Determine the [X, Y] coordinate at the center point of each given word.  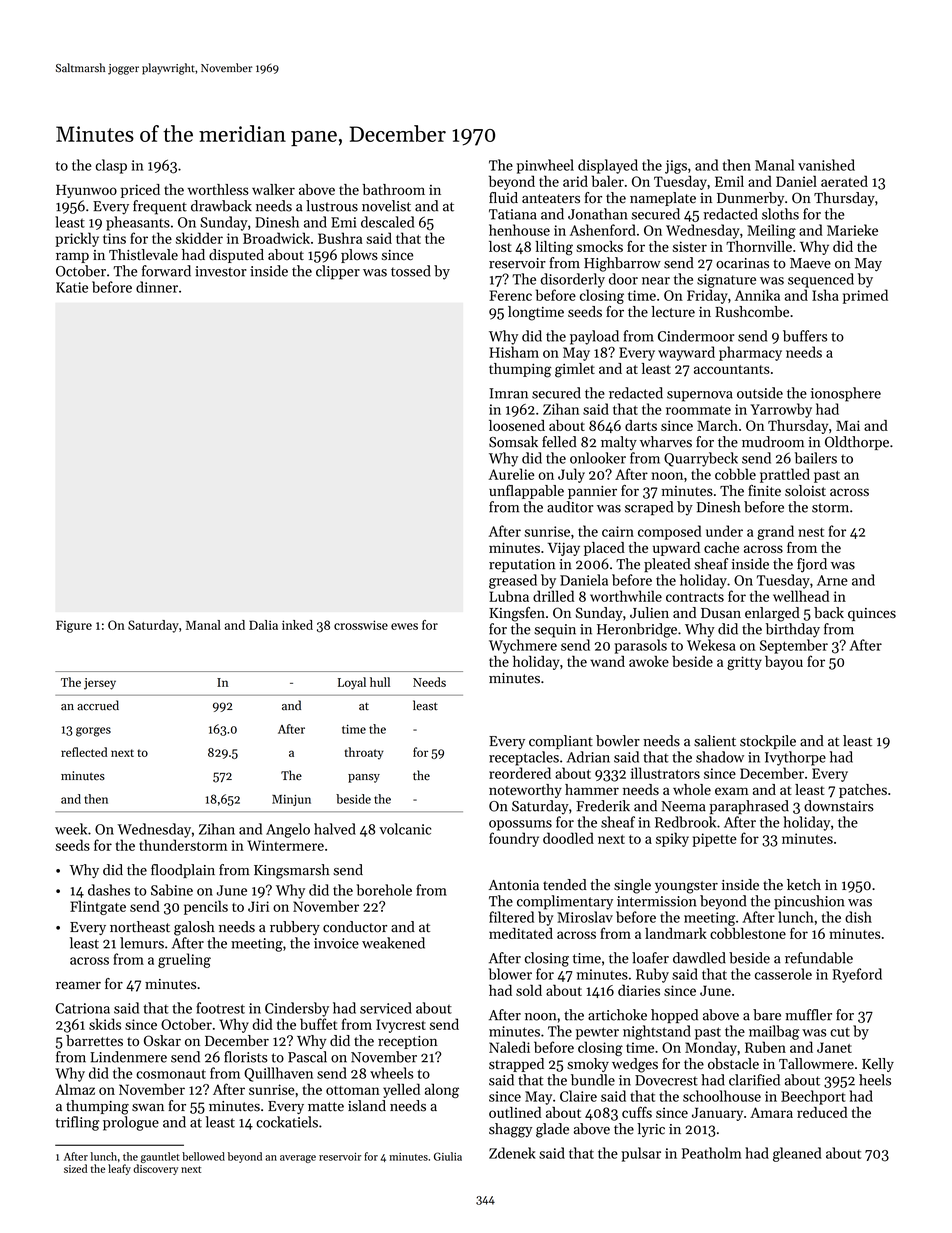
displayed [608, 166]
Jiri [258, 906]
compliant [561, 742]
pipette [715, 840]
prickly [77, 239]
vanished [826, 165]
